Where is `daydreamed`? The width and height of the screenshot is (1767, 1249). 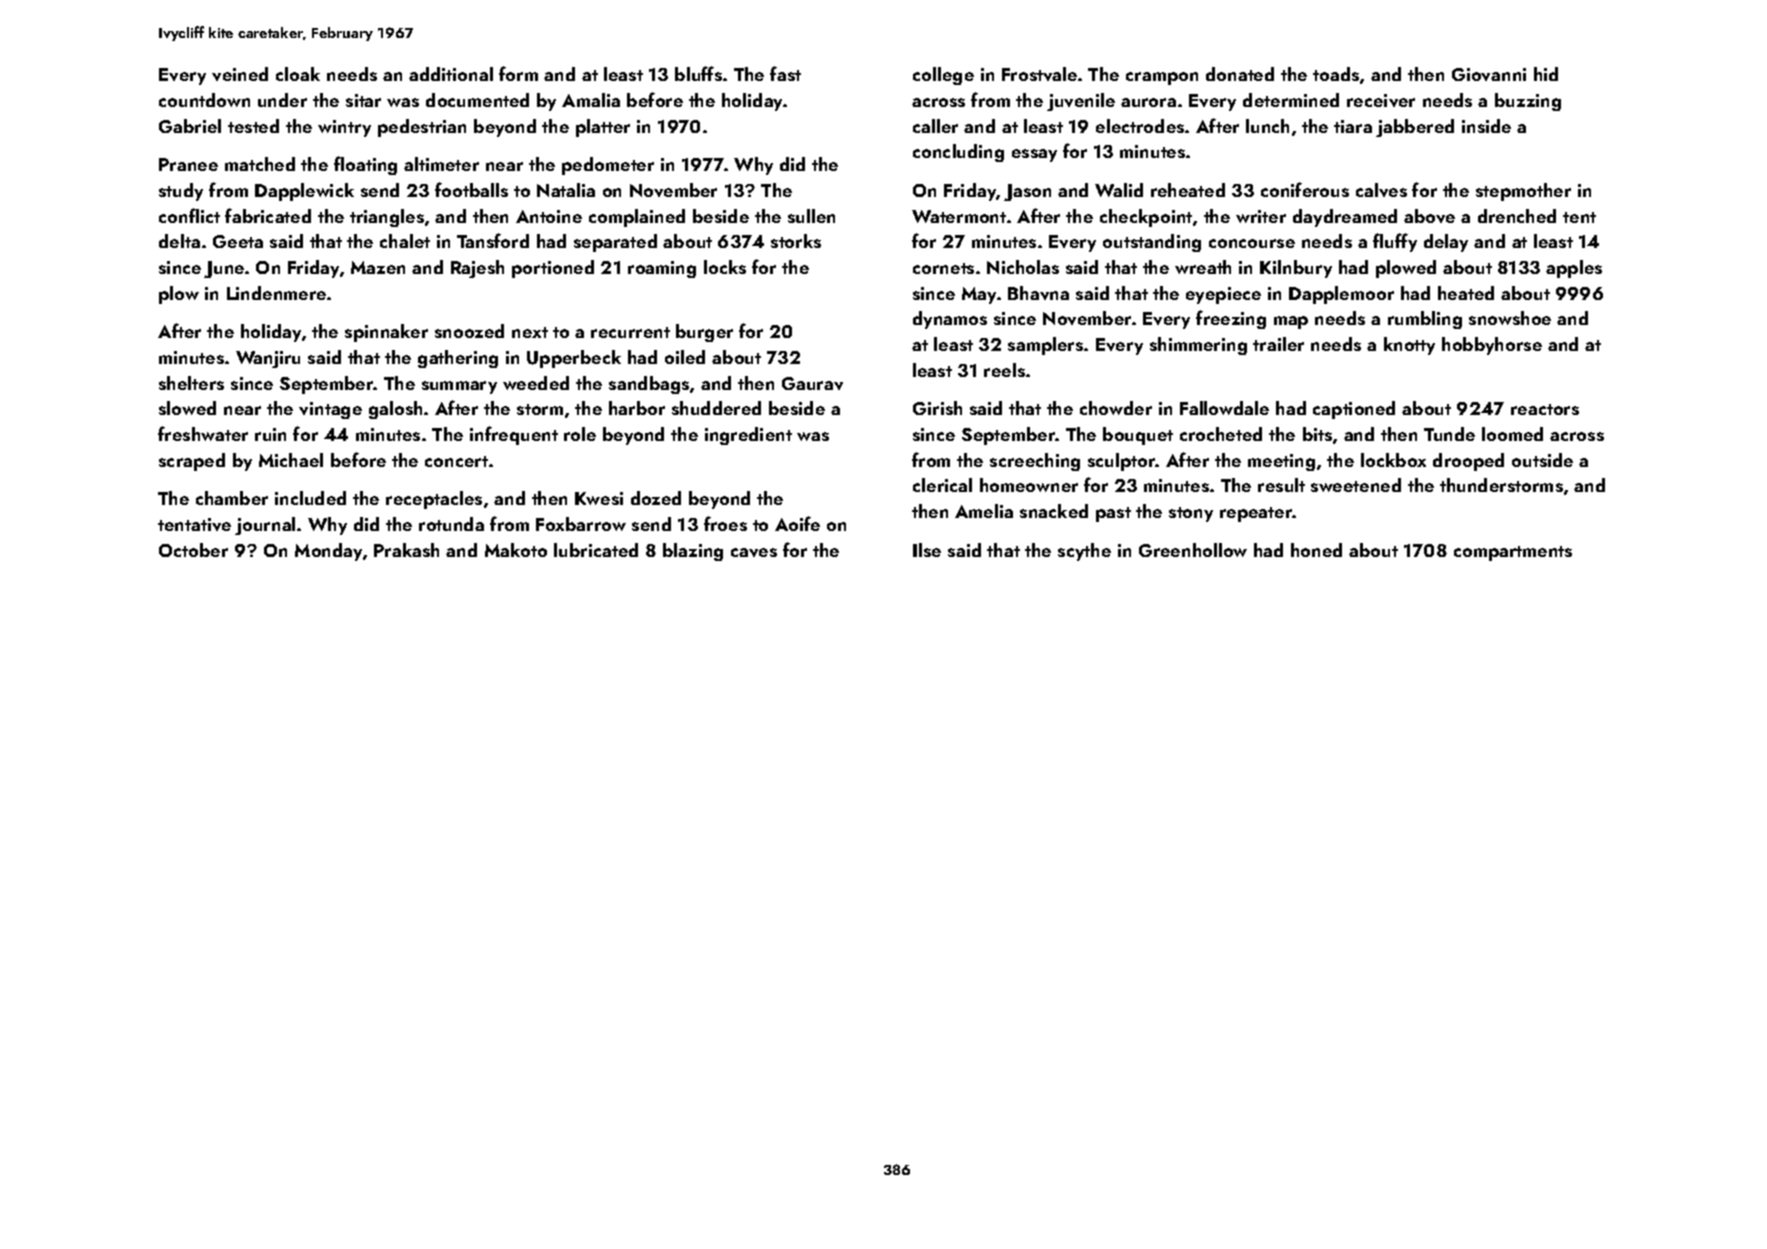 daydreamed is located at coordinates (1345, 218).
